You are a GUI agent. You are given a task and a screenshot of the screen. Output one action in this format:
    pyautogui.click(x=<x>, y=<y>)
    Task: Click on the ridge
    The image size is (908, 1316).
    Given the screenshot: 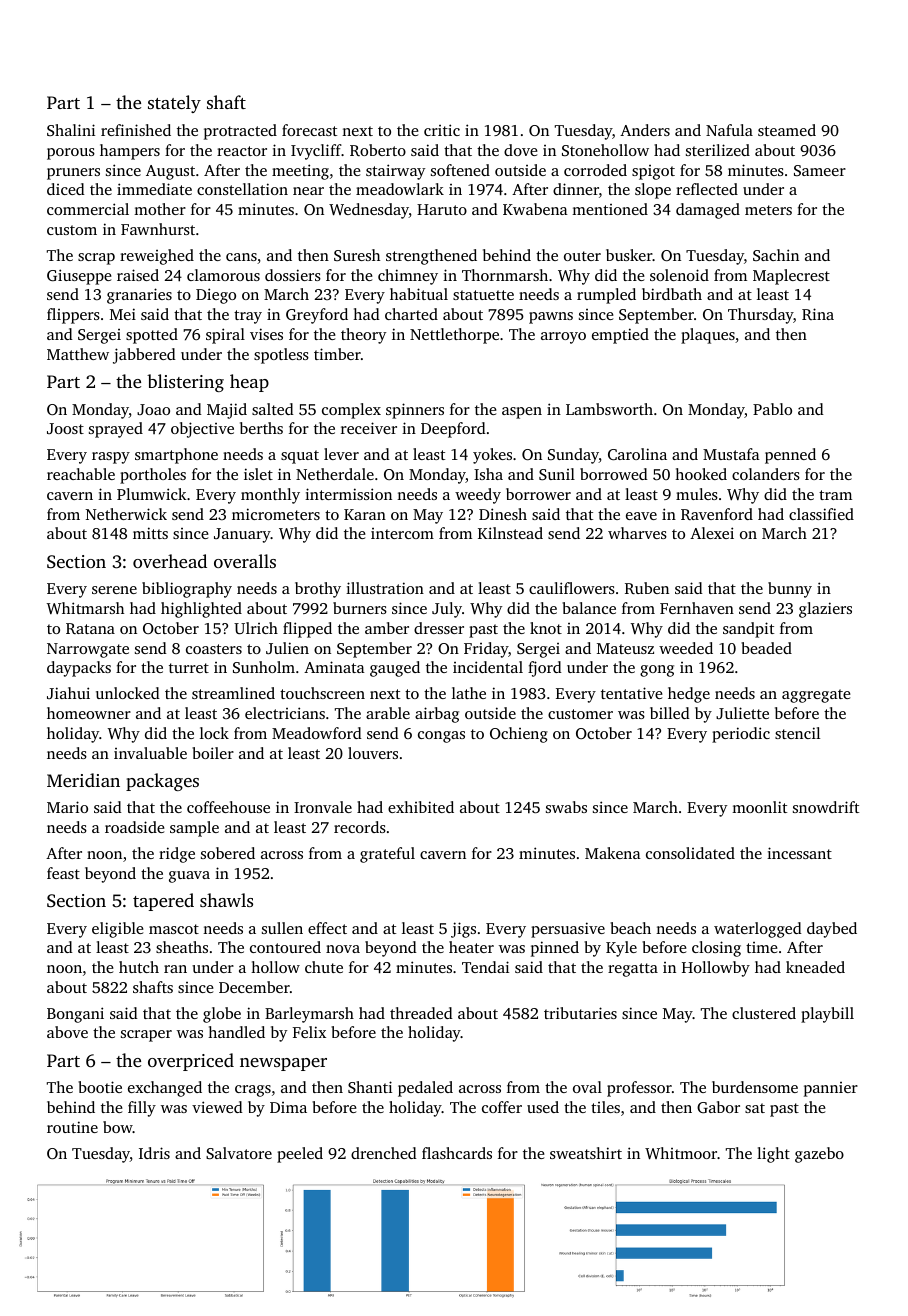 What is the action you would take?
    pyautogui.click(x=177, y=855)
